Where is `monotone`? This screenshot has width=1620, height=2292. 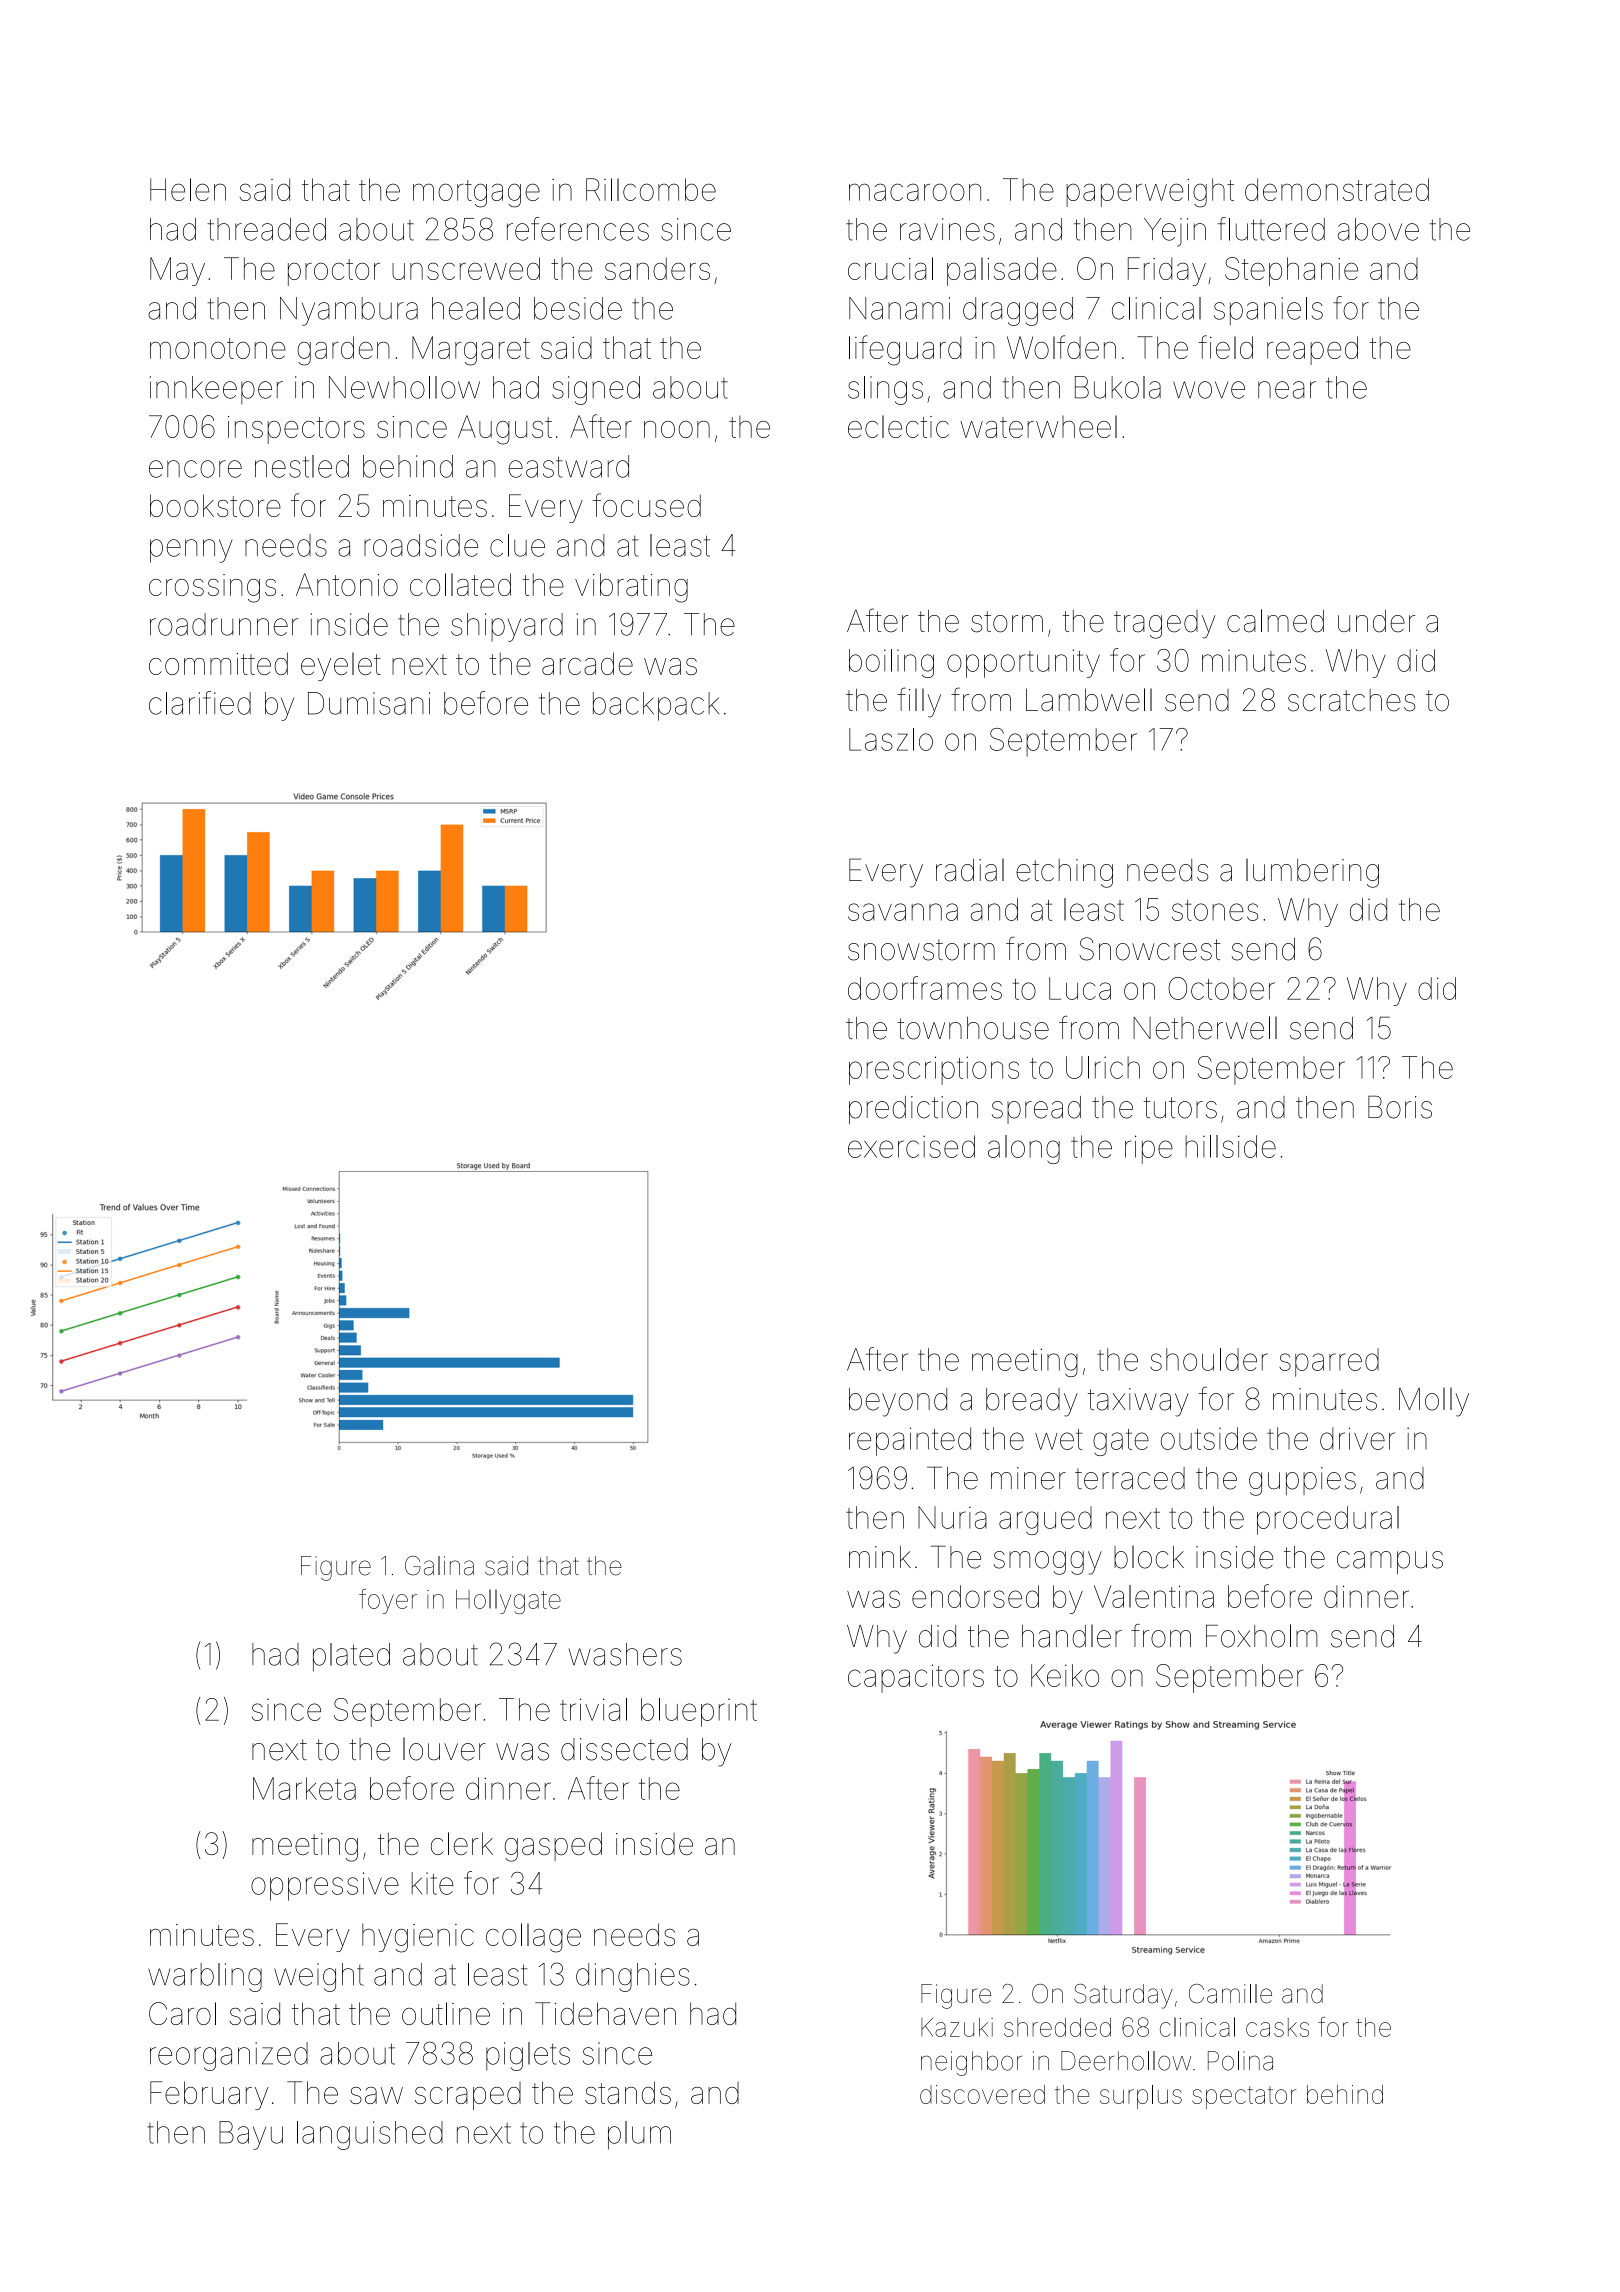 monotone is located at coordinates (218, 348).
